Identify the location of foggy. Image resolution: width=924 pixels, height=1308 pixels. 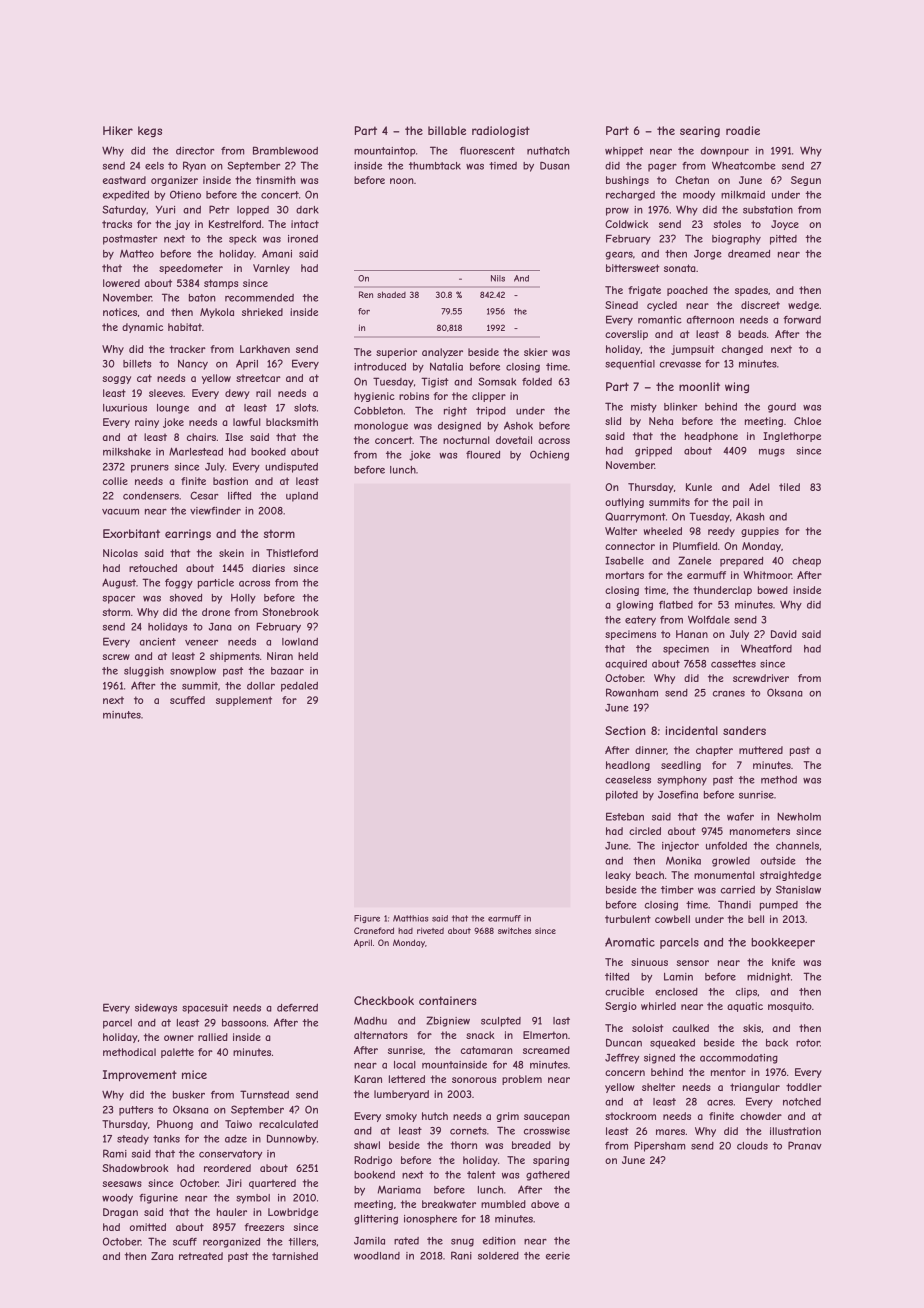
(179, 584).
